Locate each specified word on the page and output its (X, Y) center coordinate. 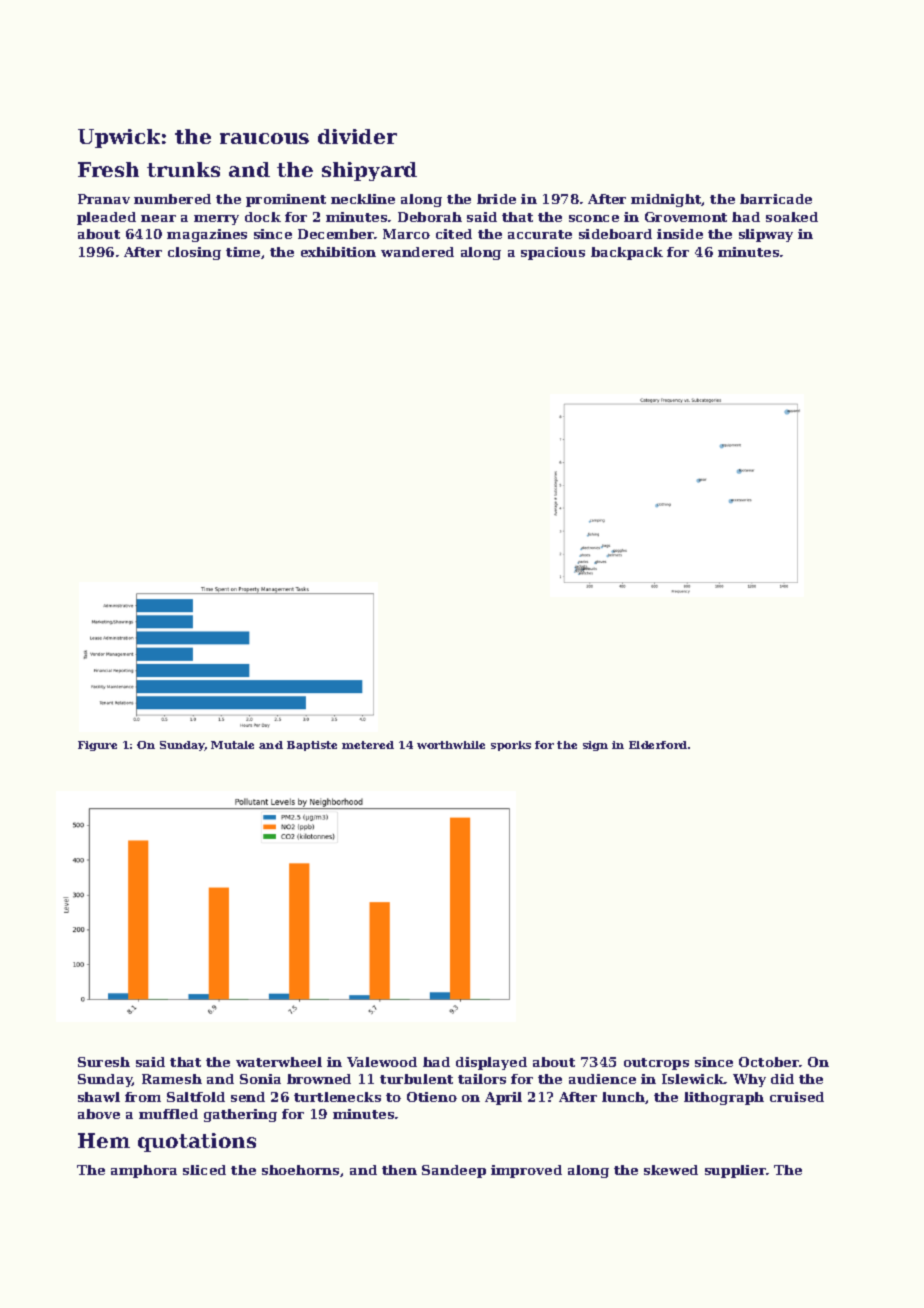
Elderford (658, 745)
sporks (511, 746)
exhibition (338, 252)
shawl (99, 1097)
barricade (776, 199)
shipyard (369, 171)
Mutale (232, 745)
